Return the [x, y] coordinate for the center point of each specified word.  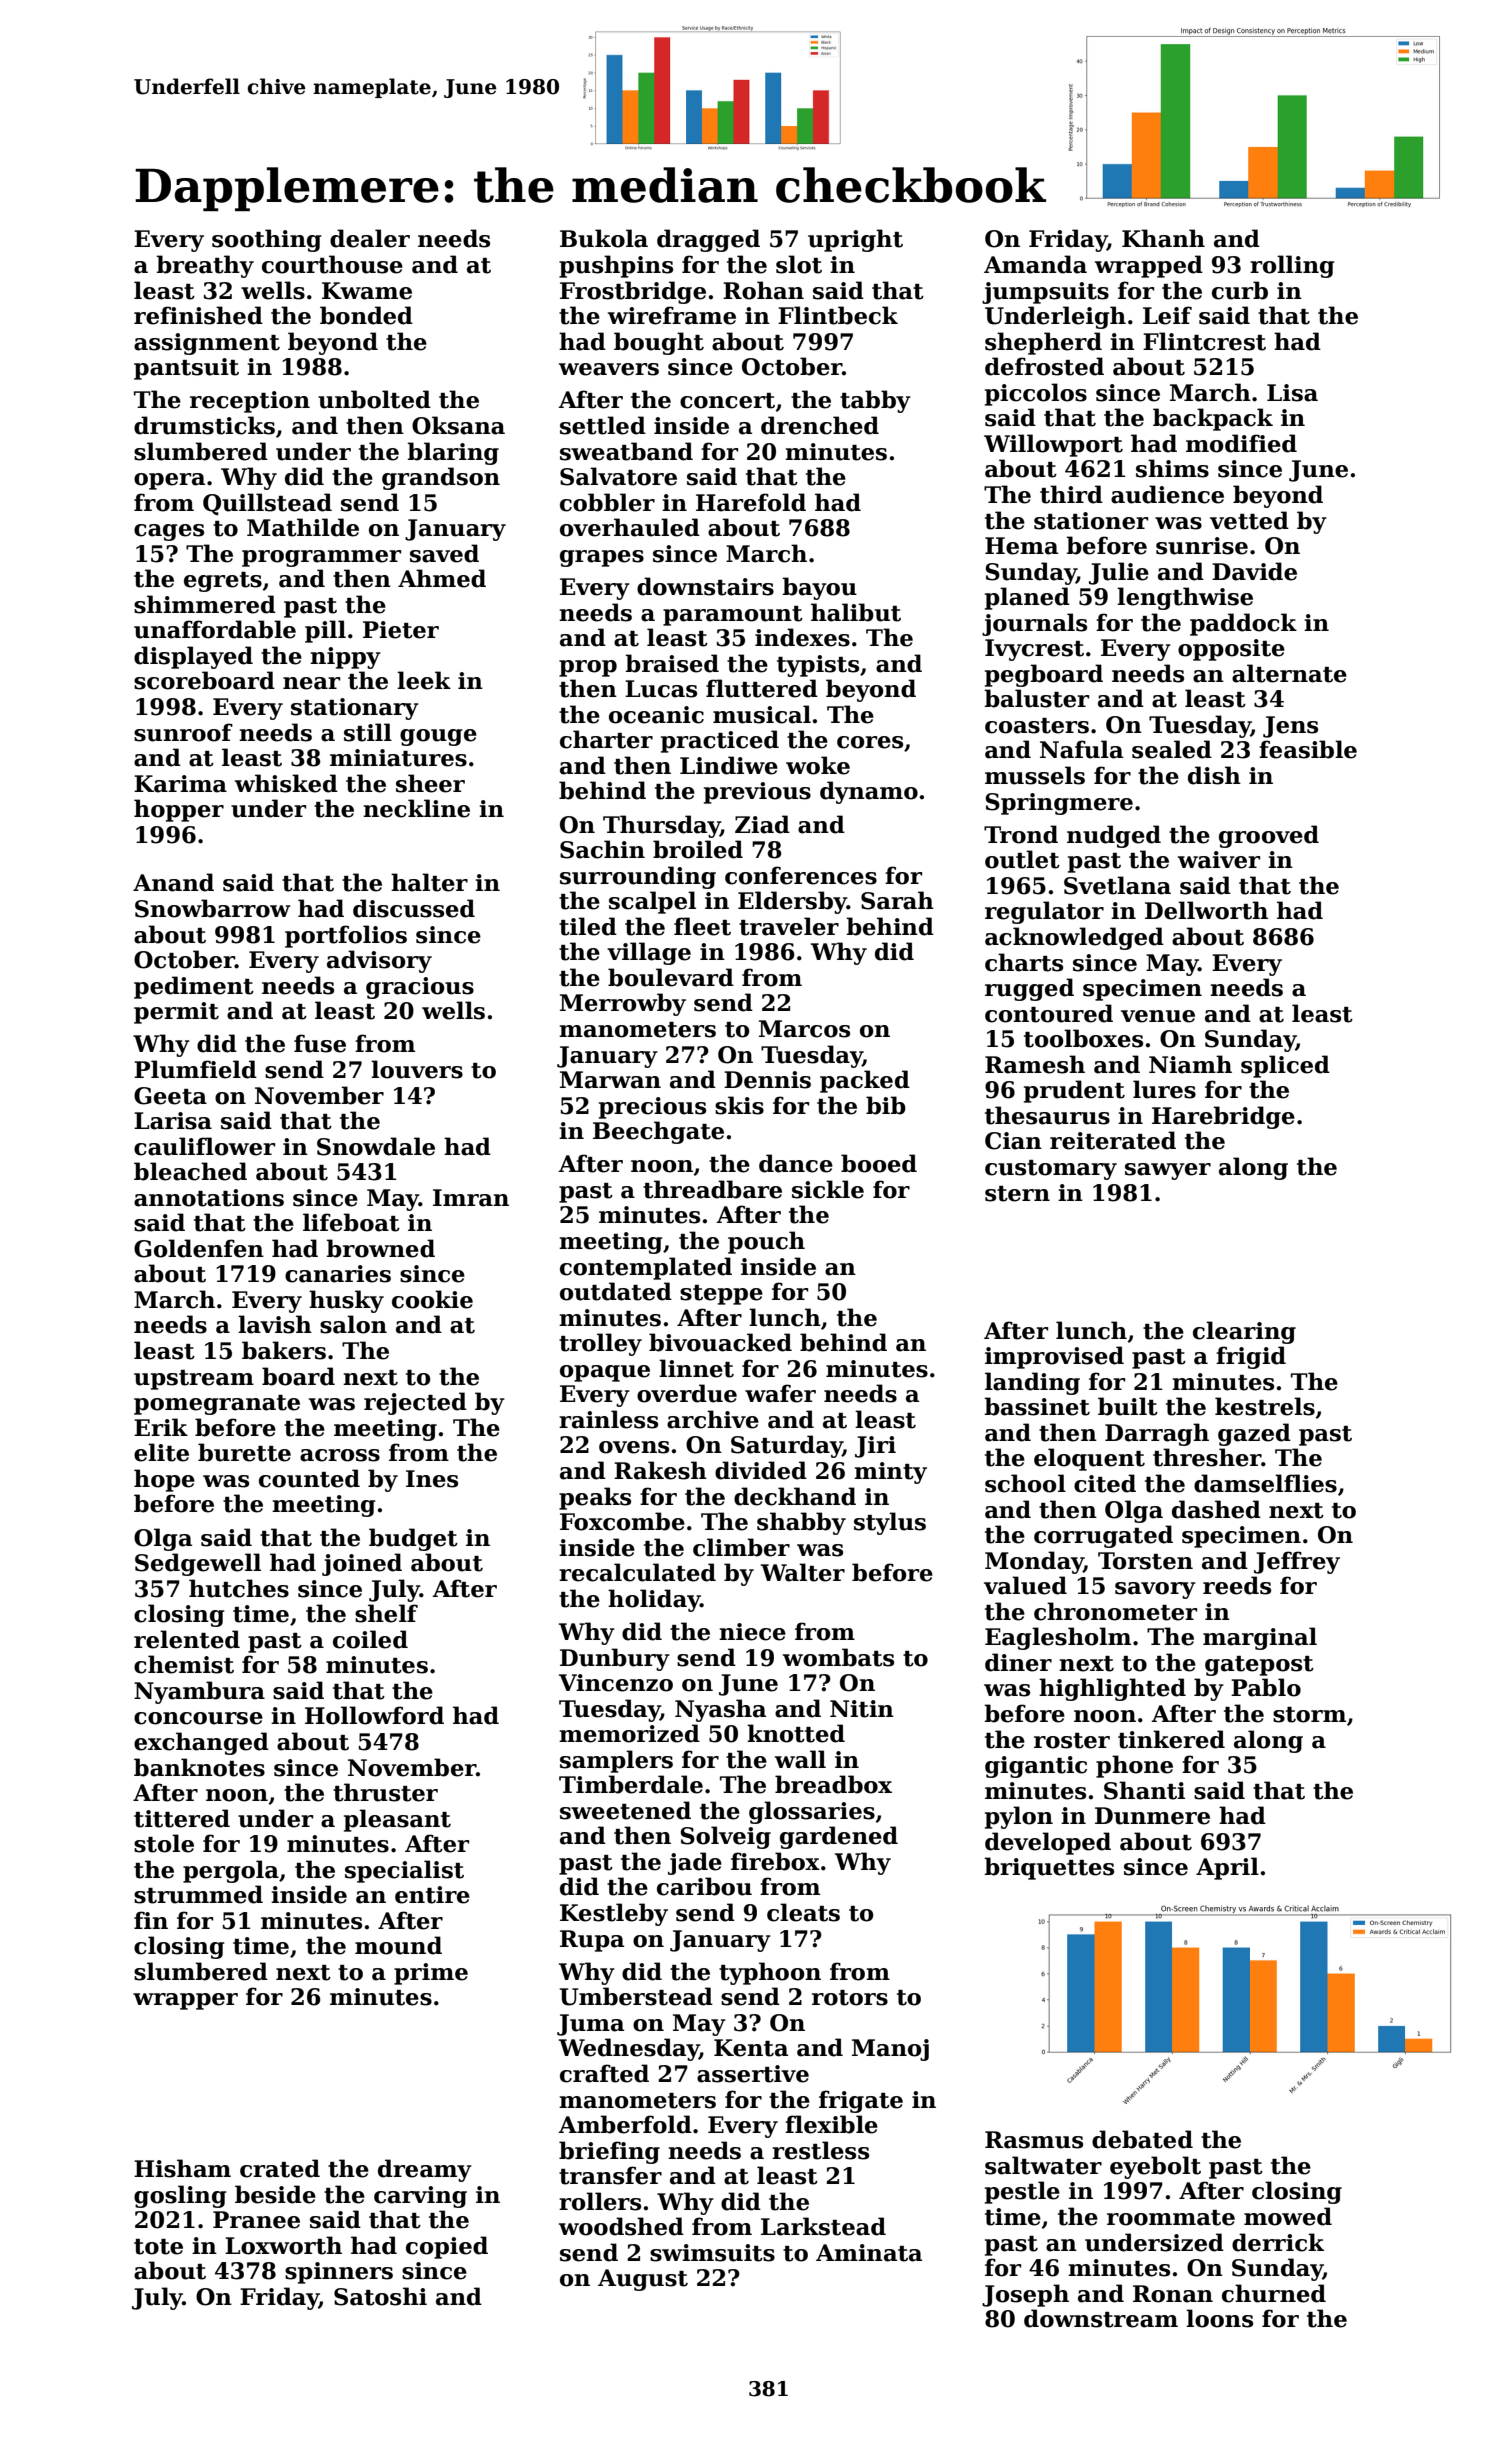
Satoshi [380, 2296]
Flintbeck [838, 315]
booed [879, 1163]
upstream [194, 1380]
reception [250, 402]
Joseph [1025, 2295]
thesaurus [1047, 1115]
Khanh [1163, 238]
